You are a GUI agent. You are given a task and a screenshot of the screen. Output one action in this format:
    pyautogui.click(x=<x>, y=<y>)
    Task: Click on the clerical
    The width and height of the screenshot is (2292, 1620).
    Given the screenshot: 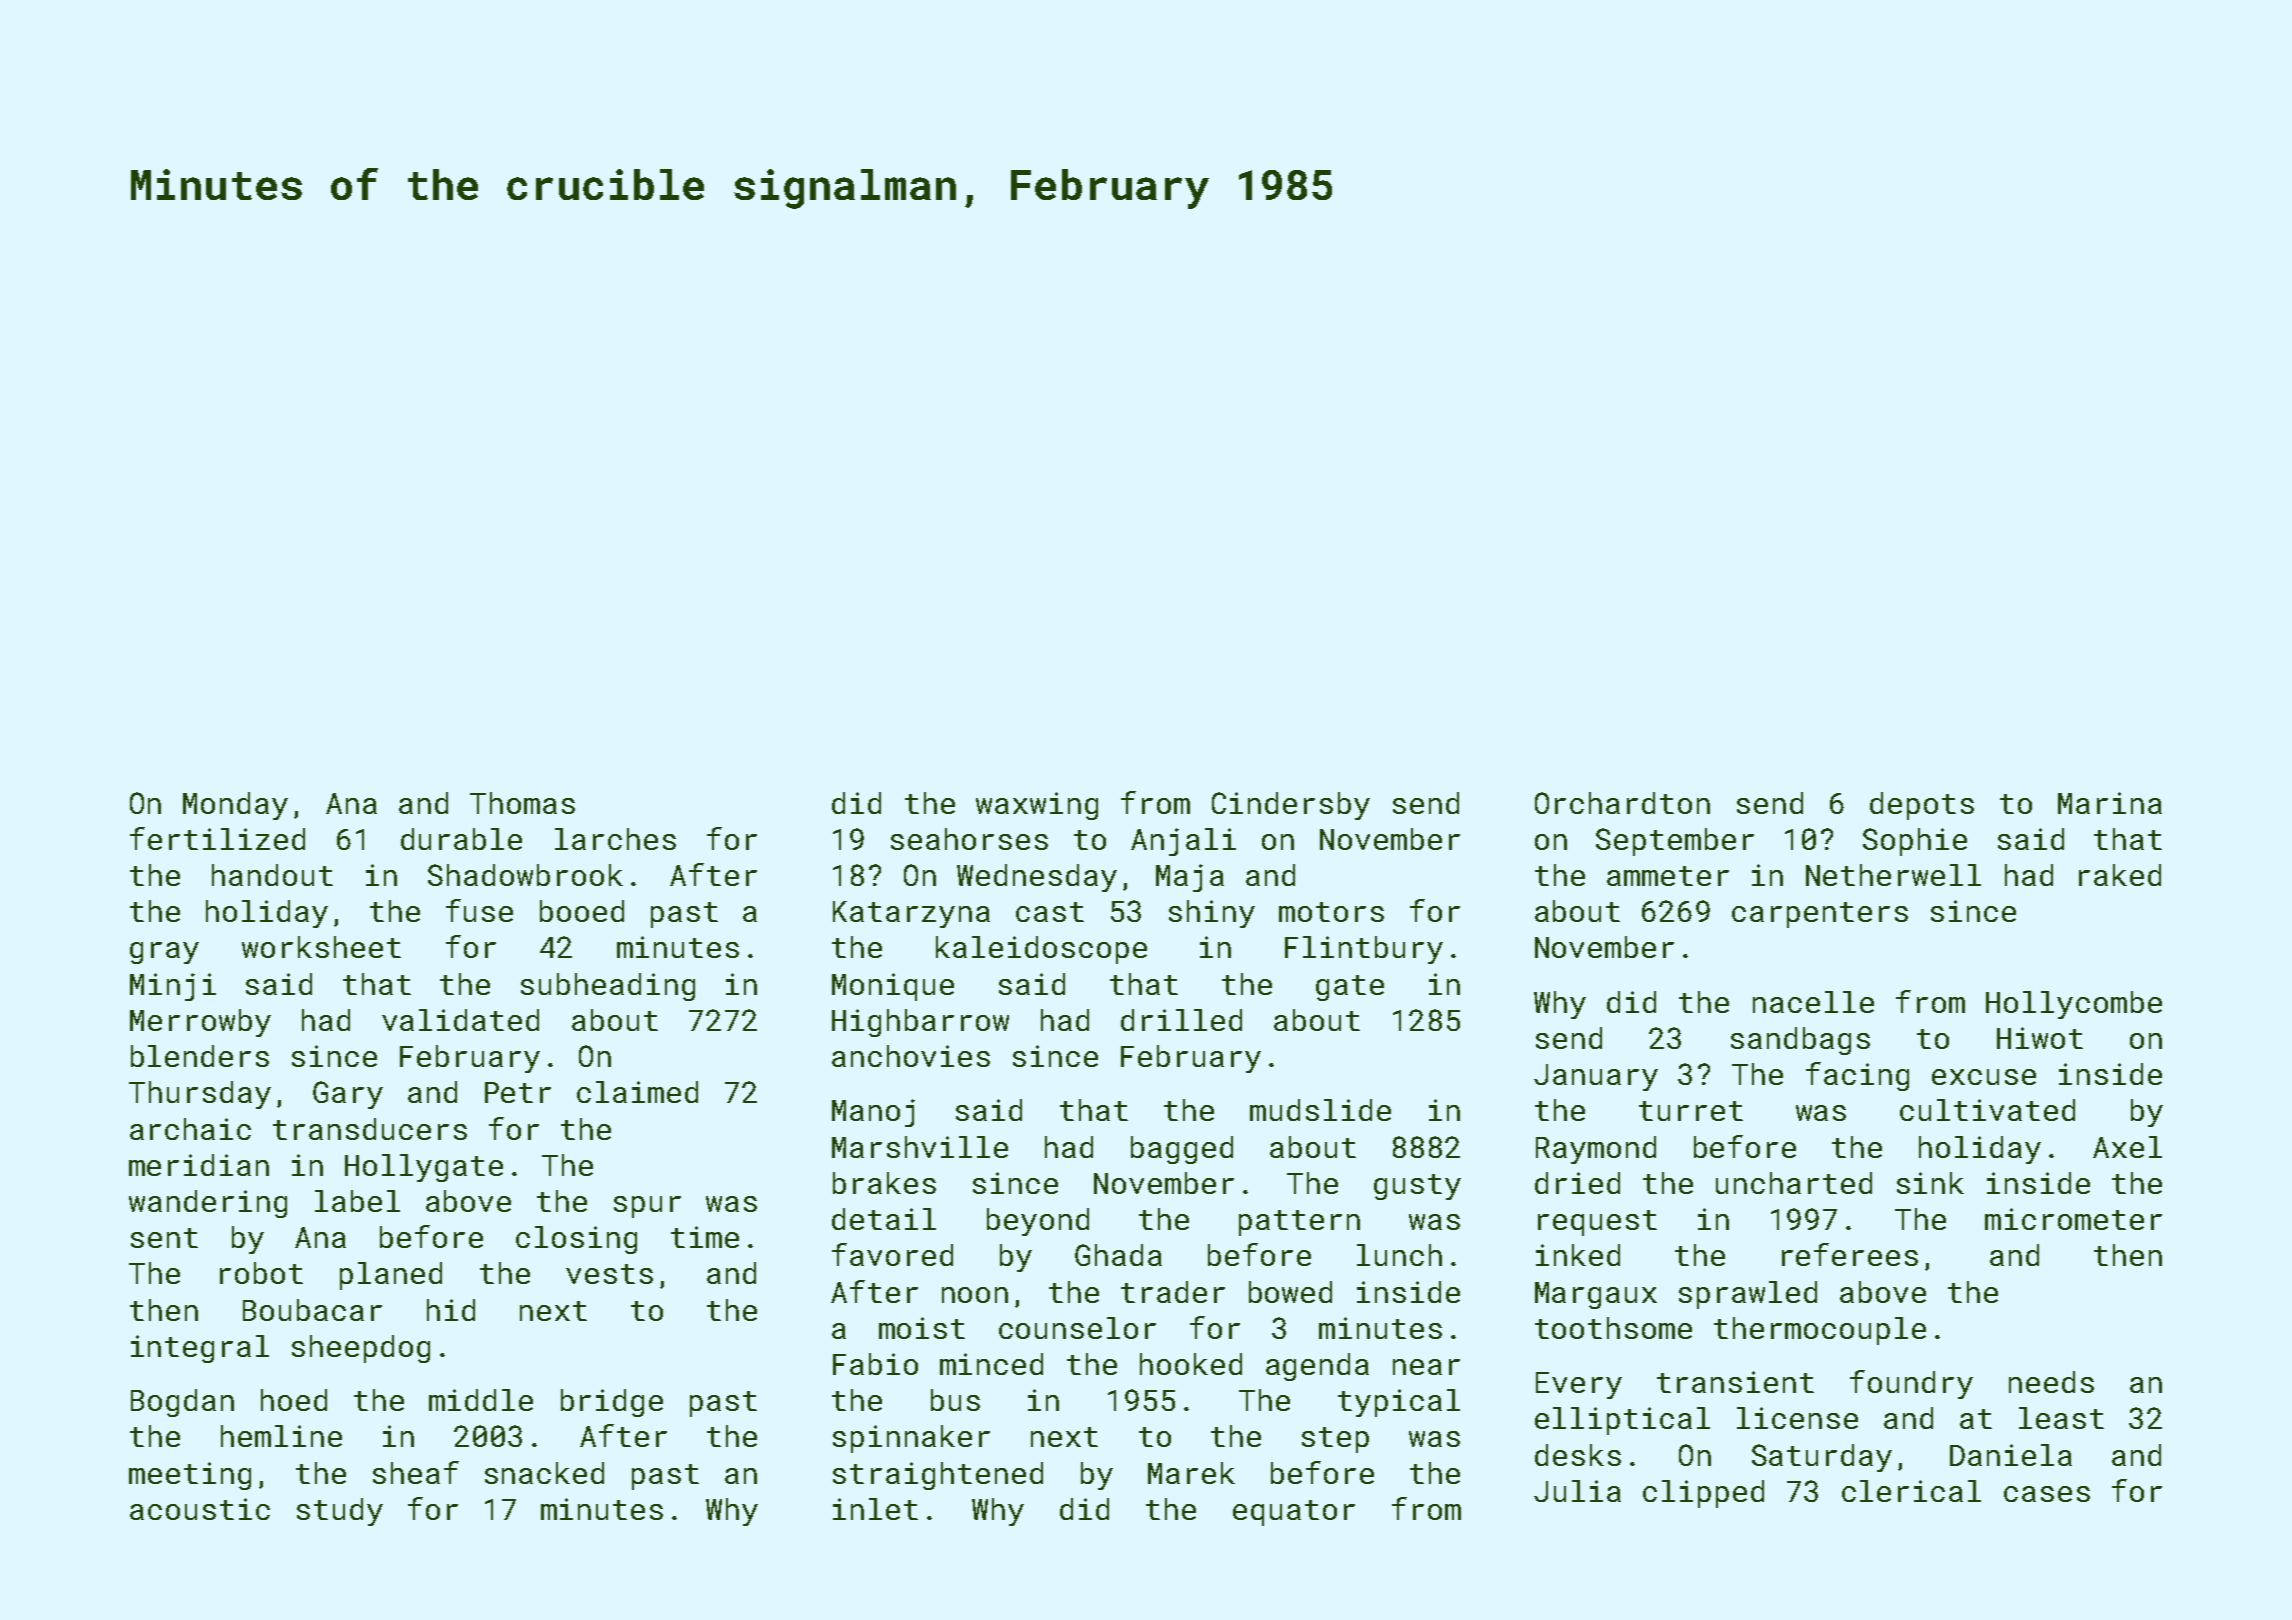 What is the action you would take?
    pyautogui.click(x=1911, y=1491)
